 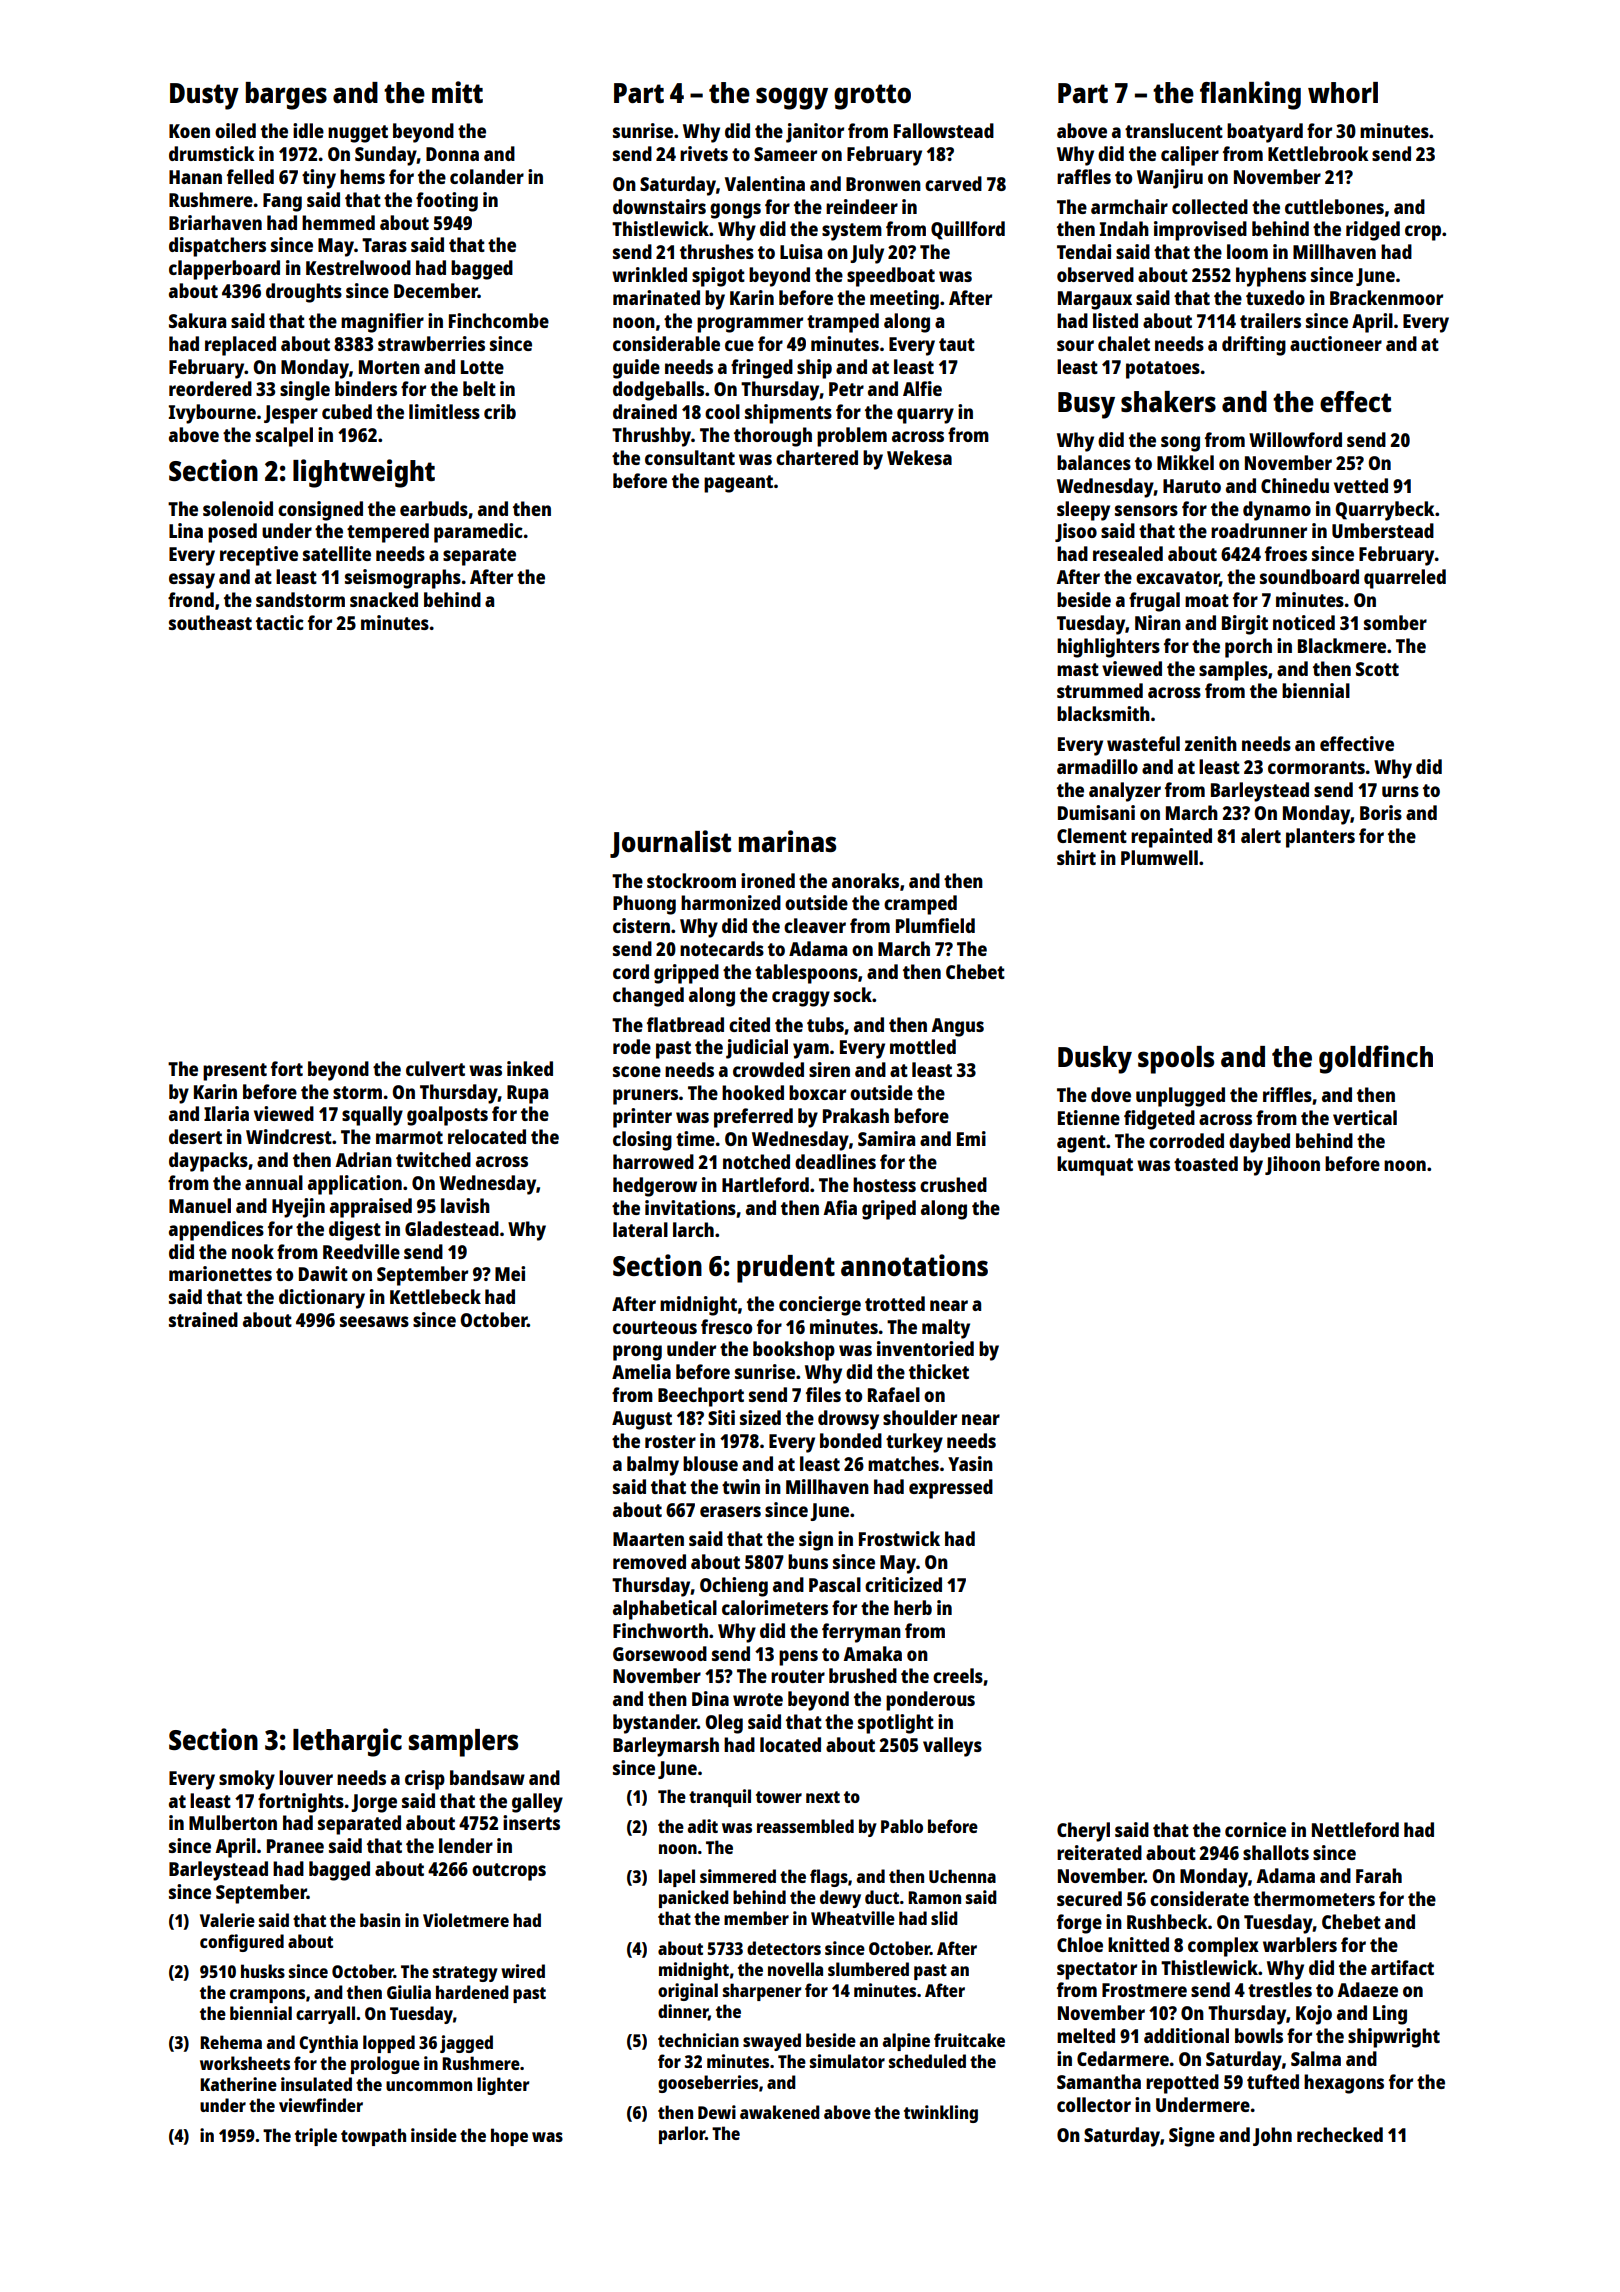 I want to click on tactic, so click(x=280, y=622).
